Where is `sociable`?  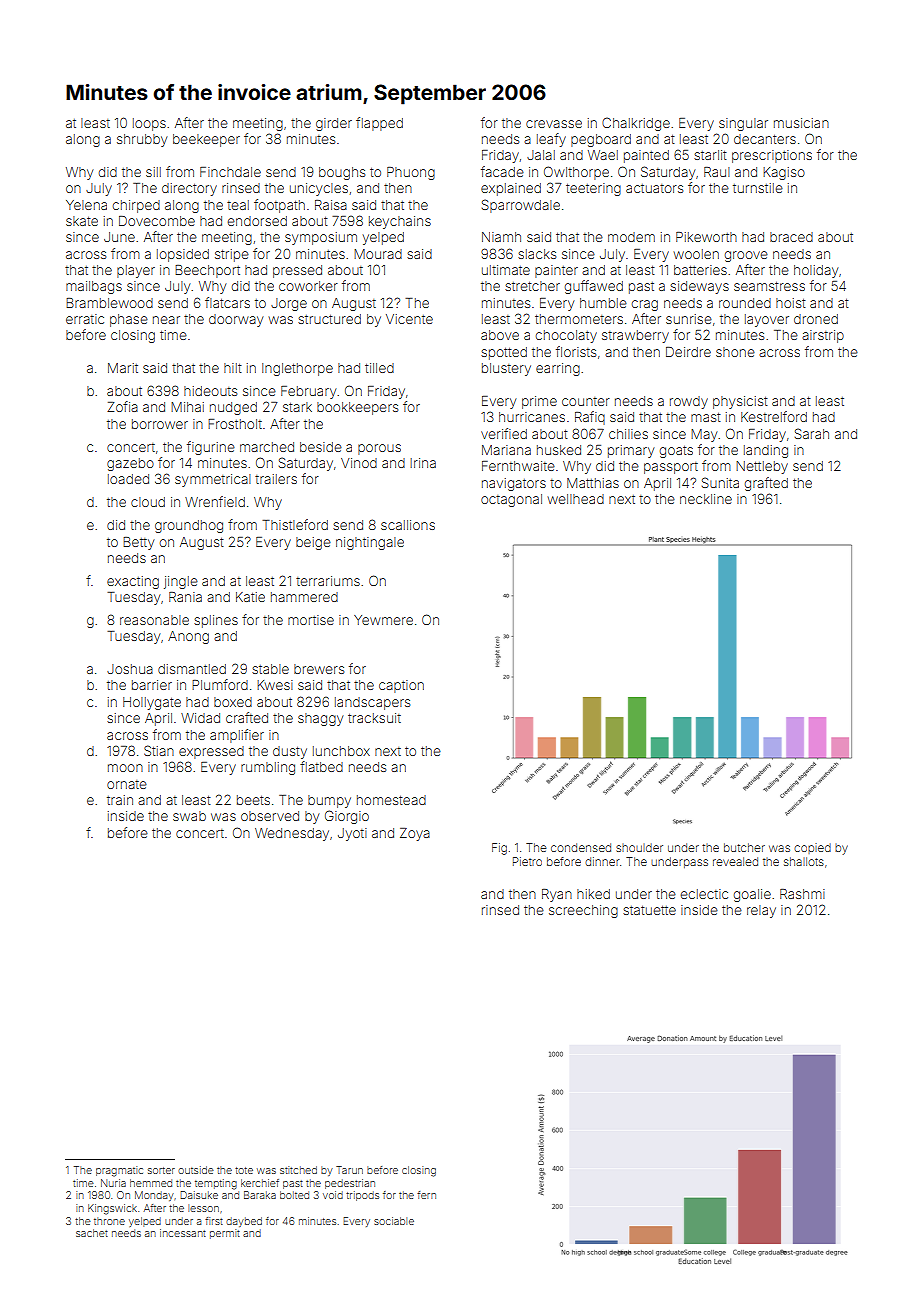
sociable is located at coordinates (394, 1221).
